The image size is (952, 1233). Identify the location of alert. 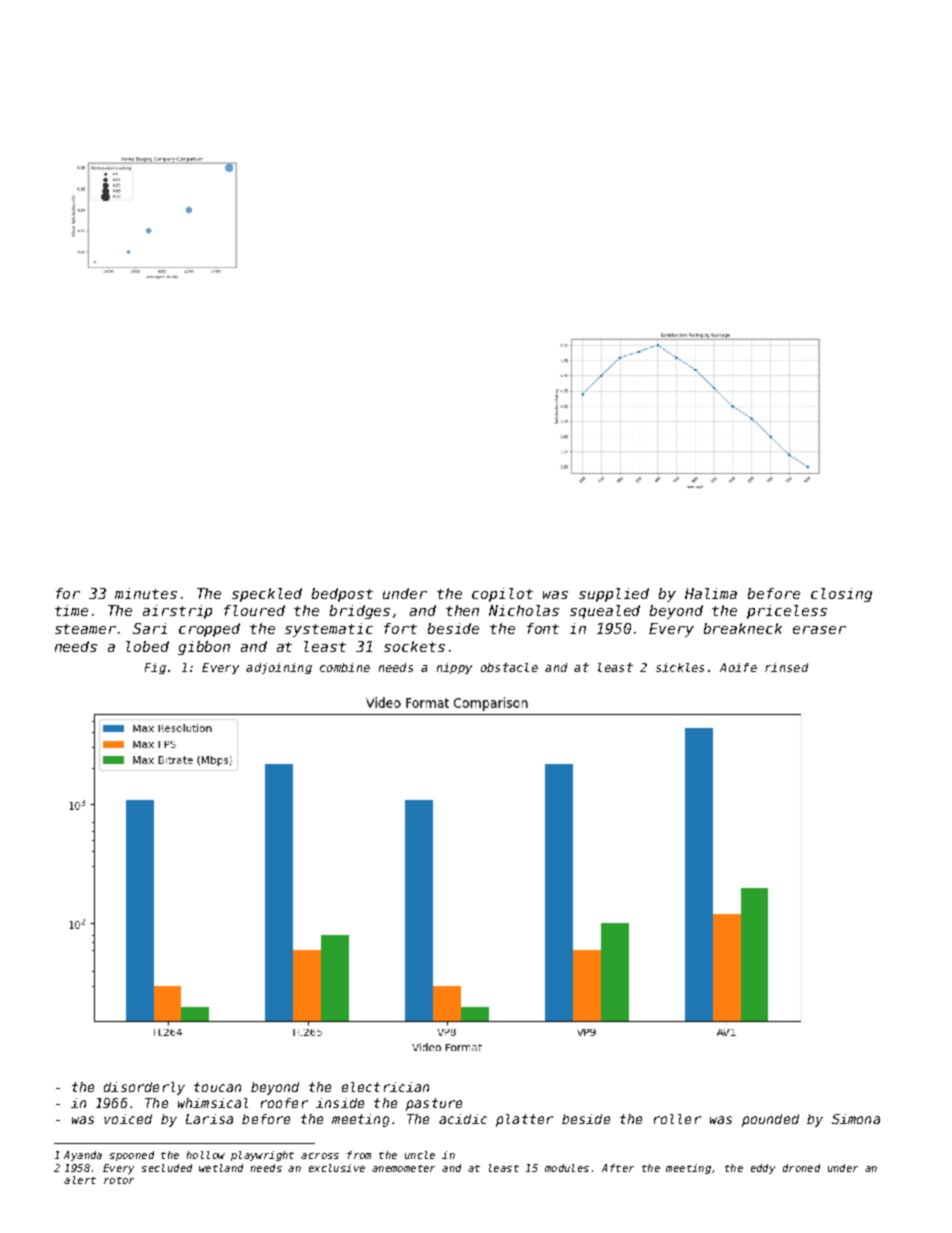
(80, 1180).
